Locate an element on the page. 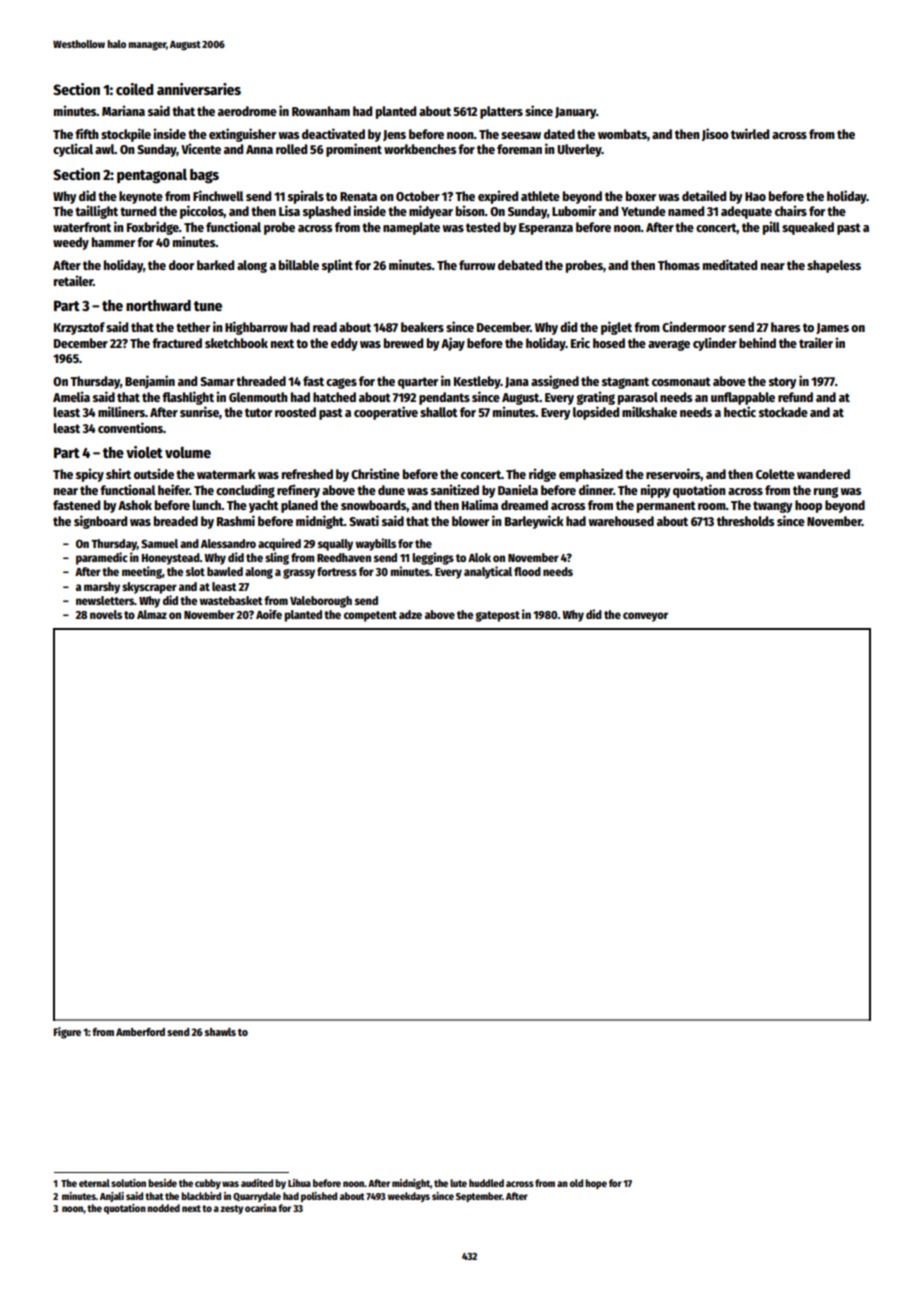  hoop is located at coordinates (808, 506).
